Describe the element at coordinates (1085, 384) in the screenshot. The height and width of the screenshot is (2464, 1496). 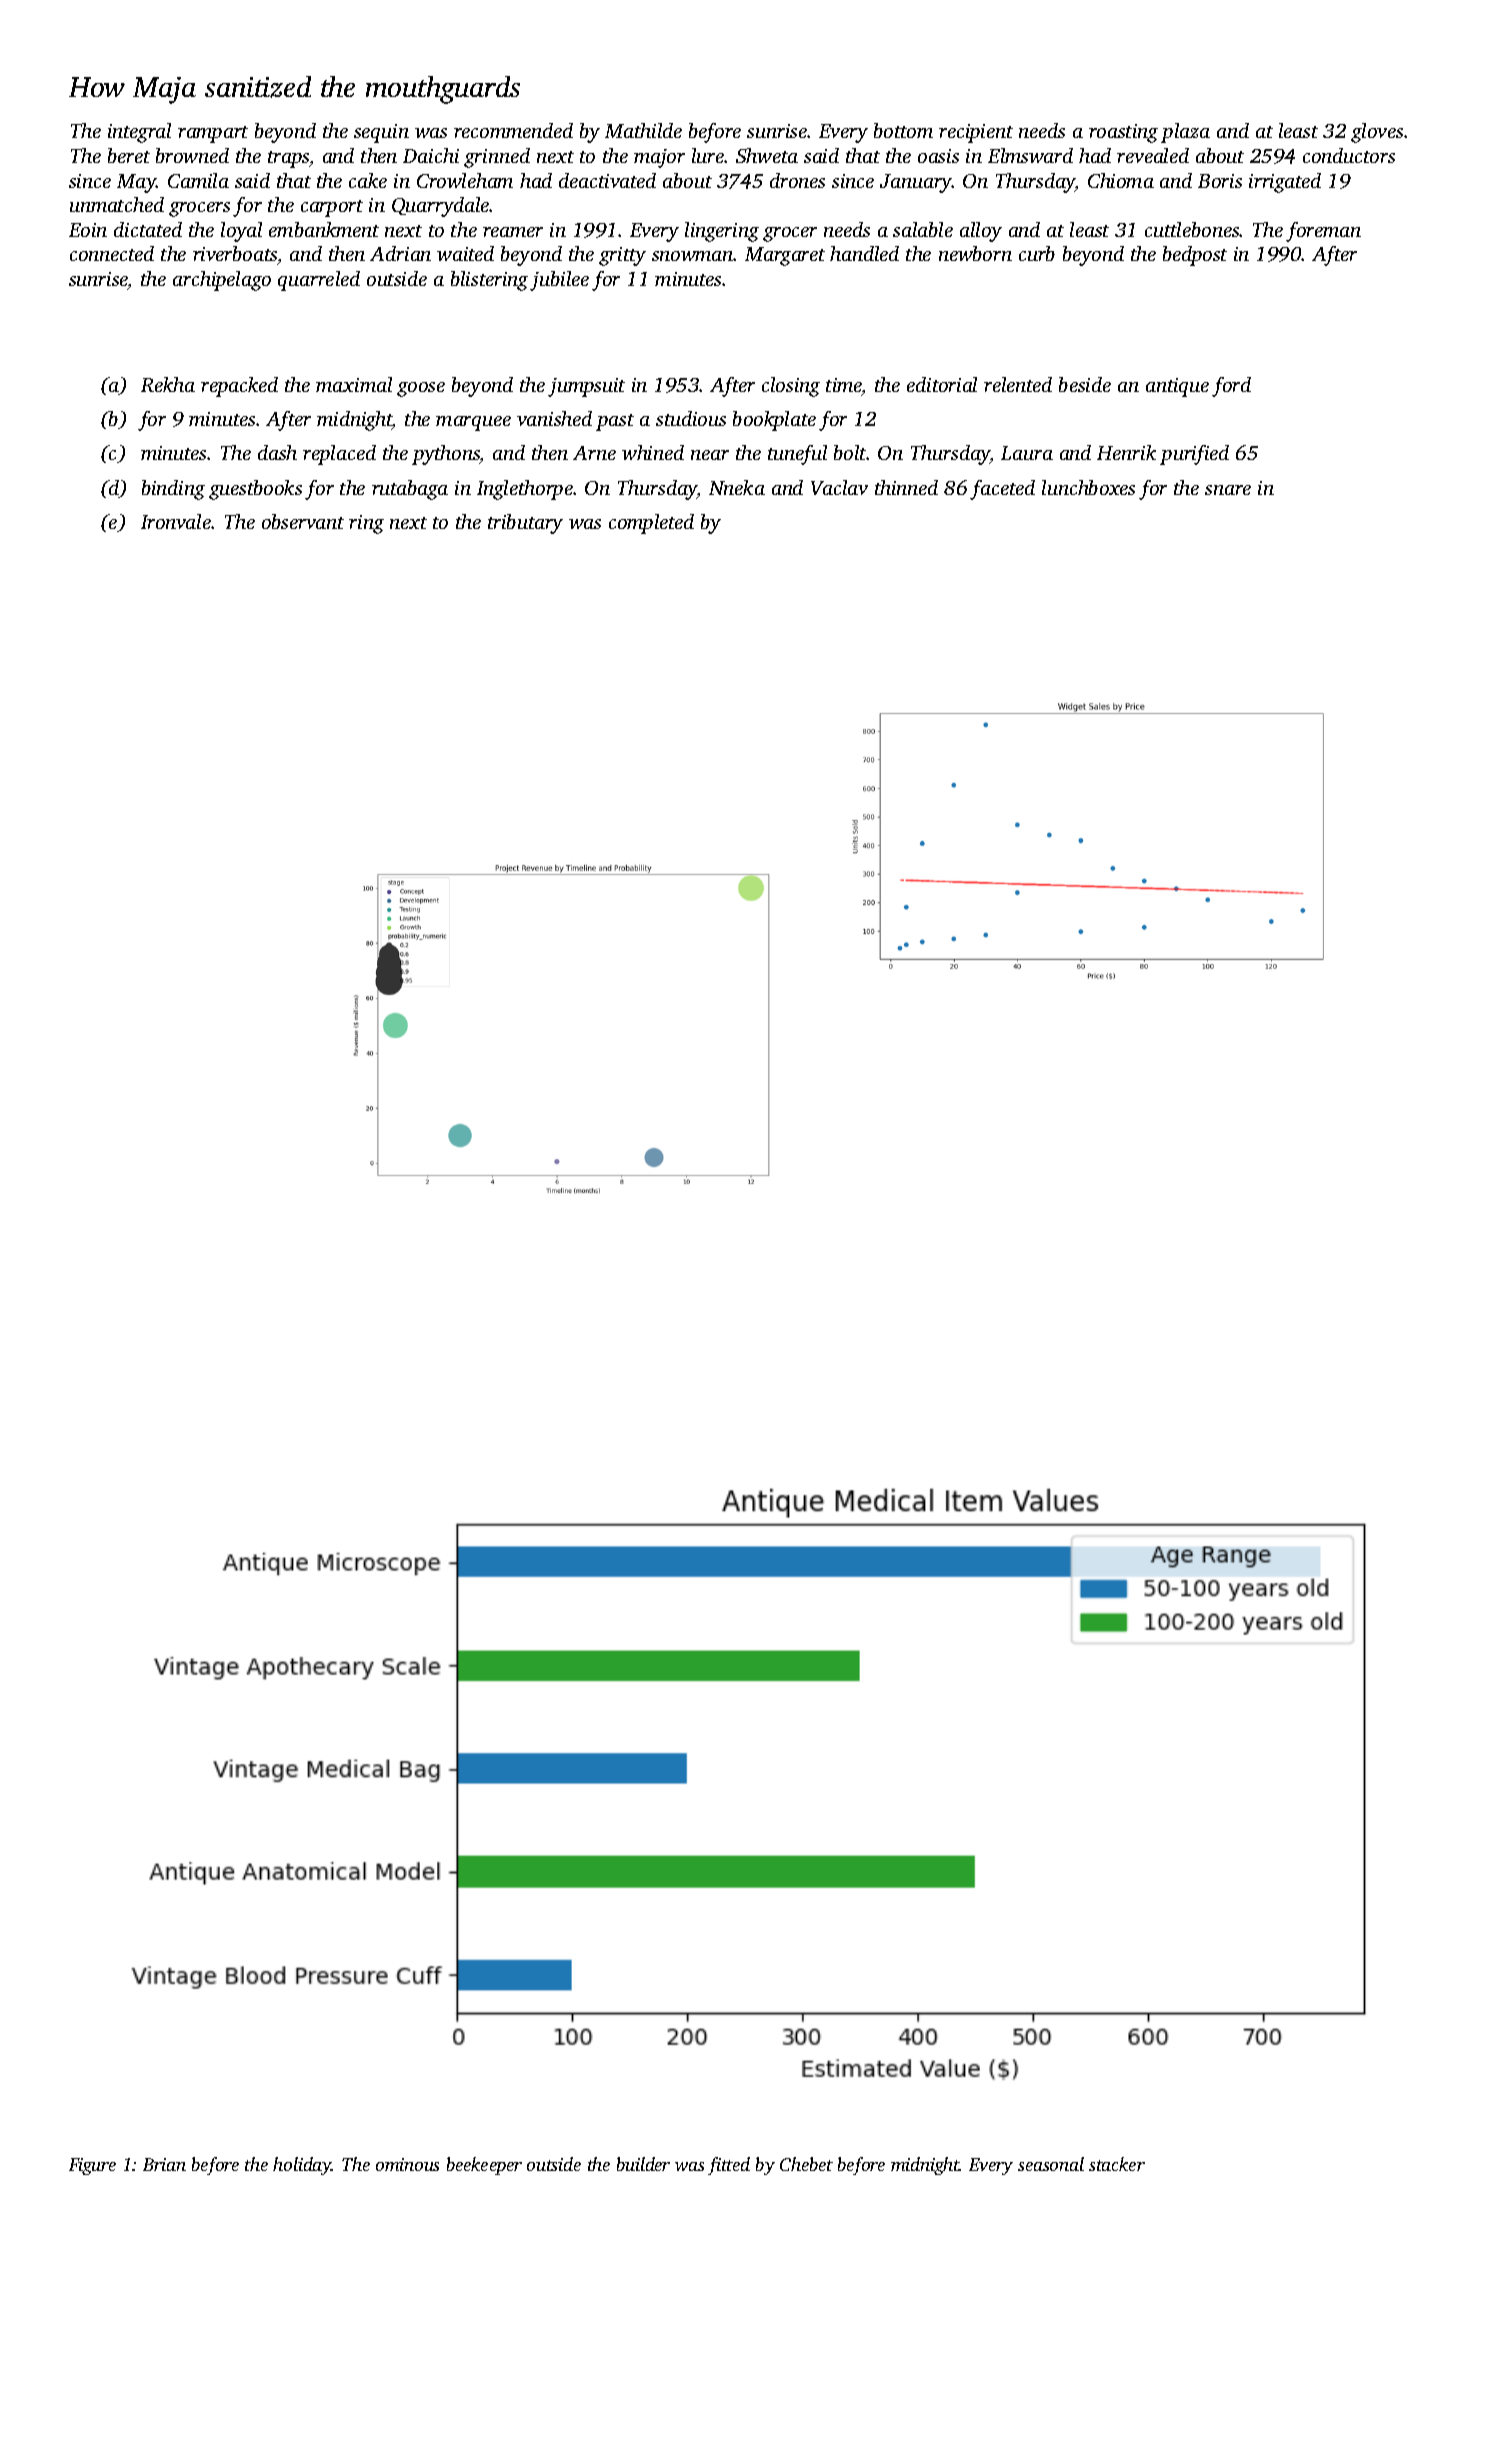
I see `beside` at that location.
